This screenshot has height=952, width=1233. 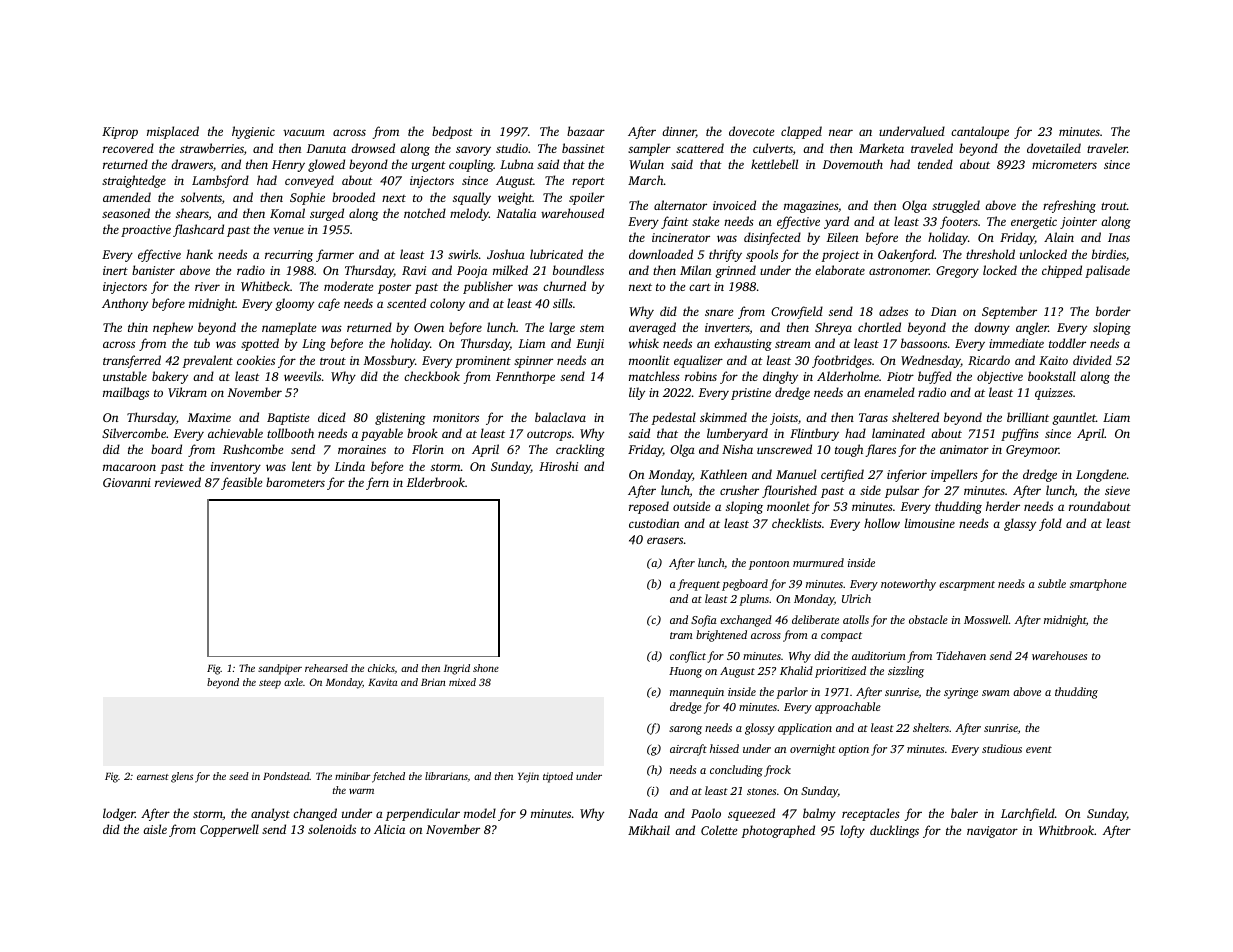 What do you see at coordinates (349, 466) in the screenshot?
I see `Linda` at bounding box center [349, 466].
